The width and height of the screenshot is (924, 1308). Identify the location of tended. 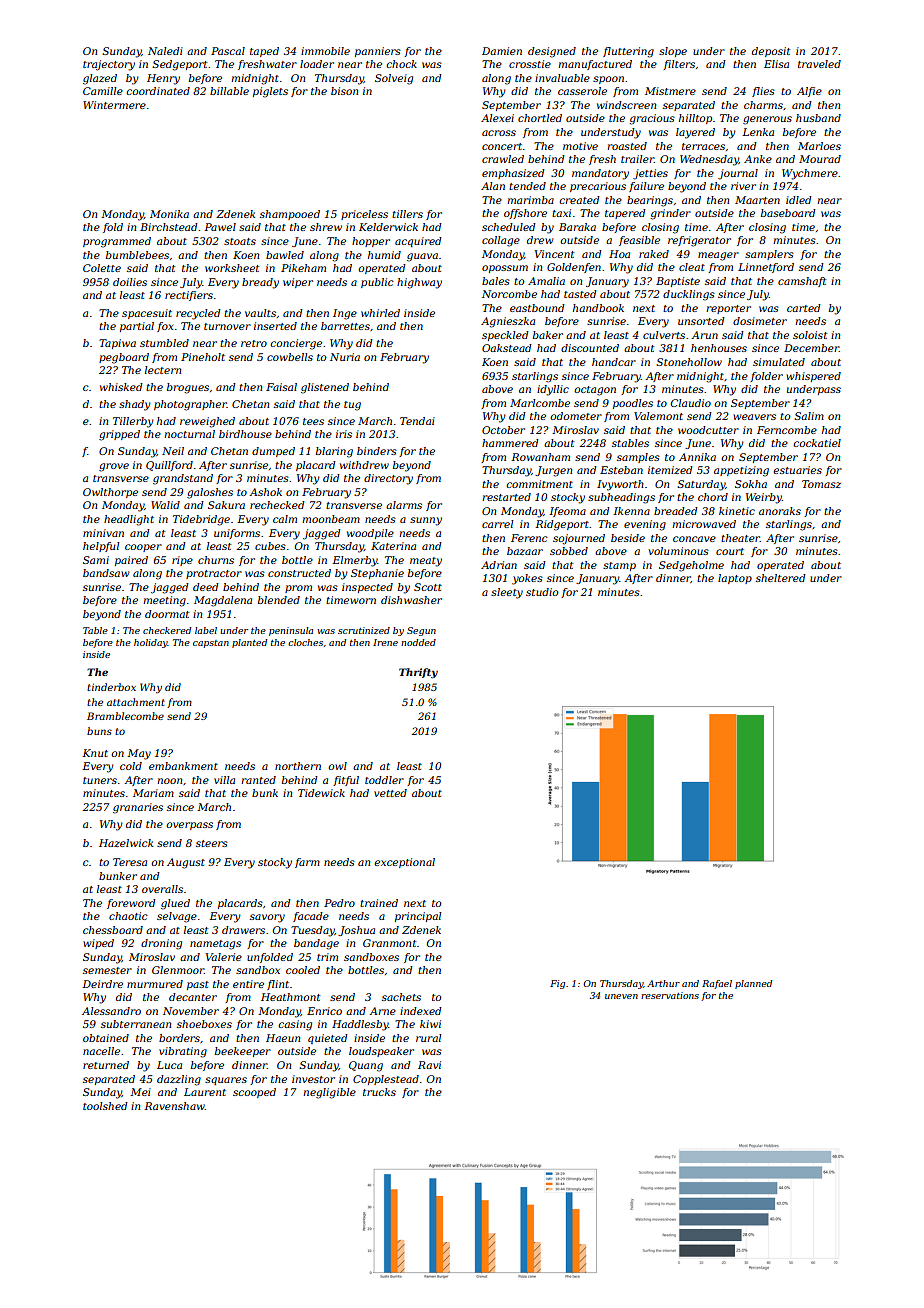
(527, 186).
